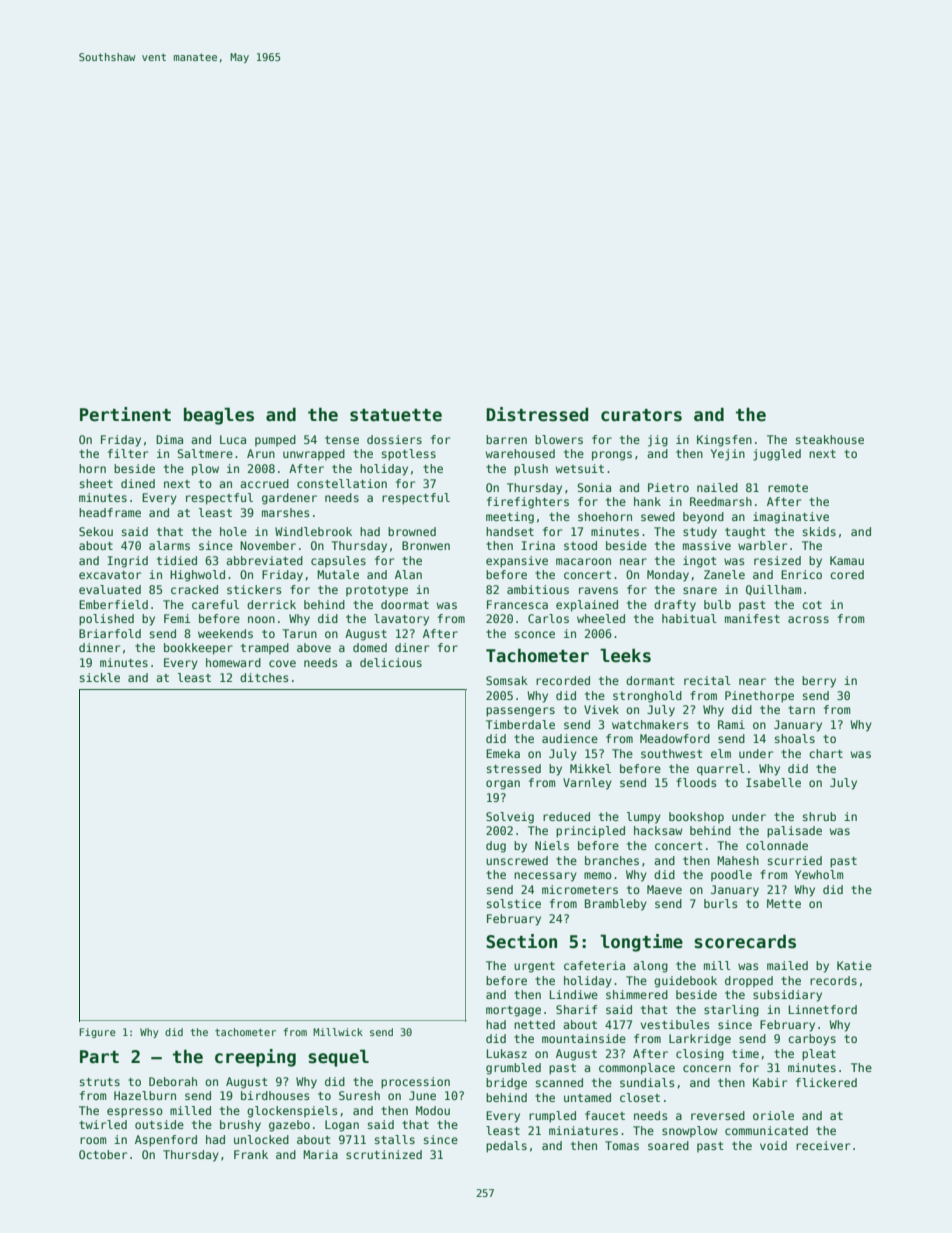 Image resolution: width=952 pixels, height=1233 pixels. I want to click on shrub, so click(819, 816).
